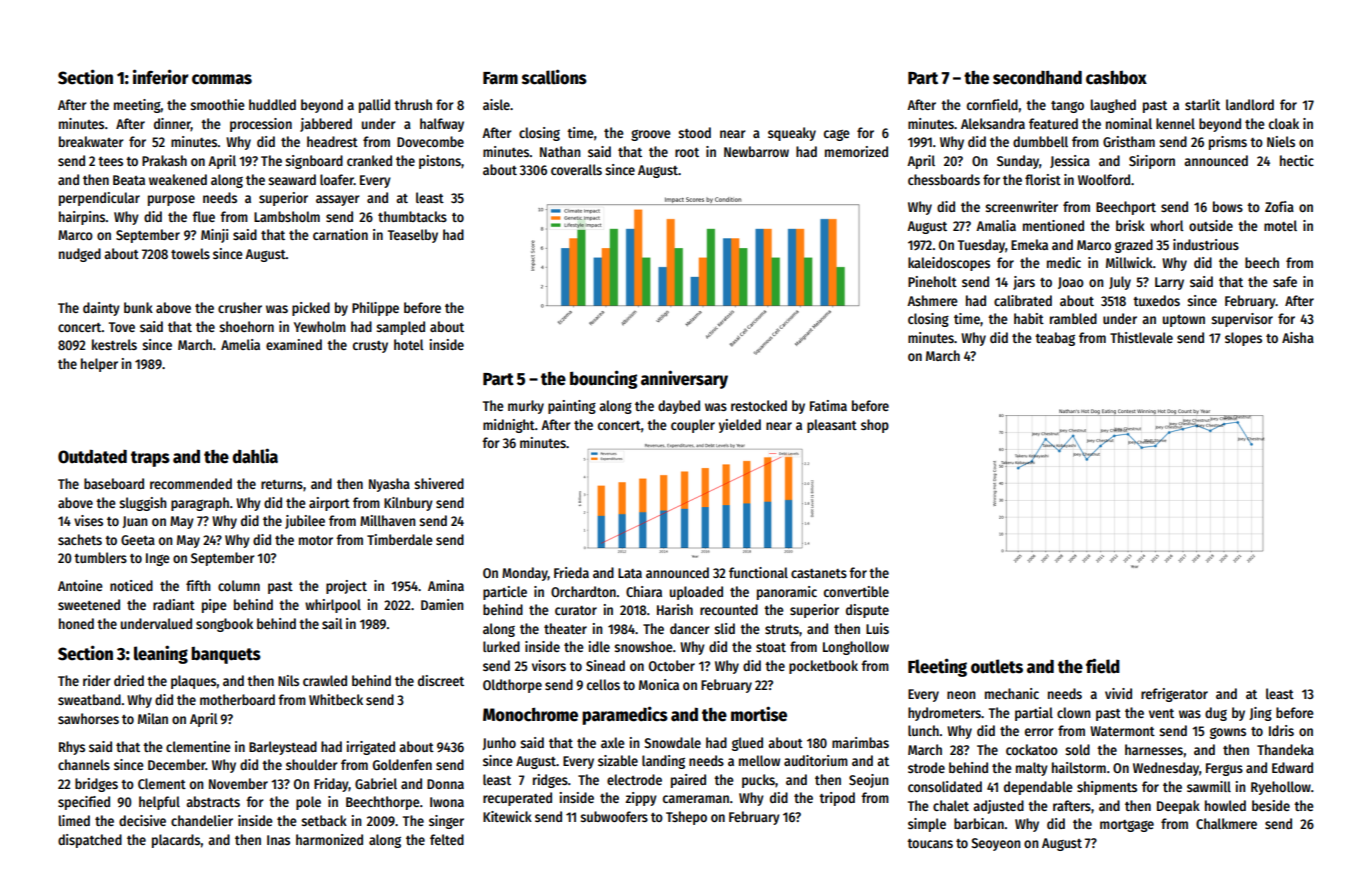  I want to click on nudged, so click(80, 255).
